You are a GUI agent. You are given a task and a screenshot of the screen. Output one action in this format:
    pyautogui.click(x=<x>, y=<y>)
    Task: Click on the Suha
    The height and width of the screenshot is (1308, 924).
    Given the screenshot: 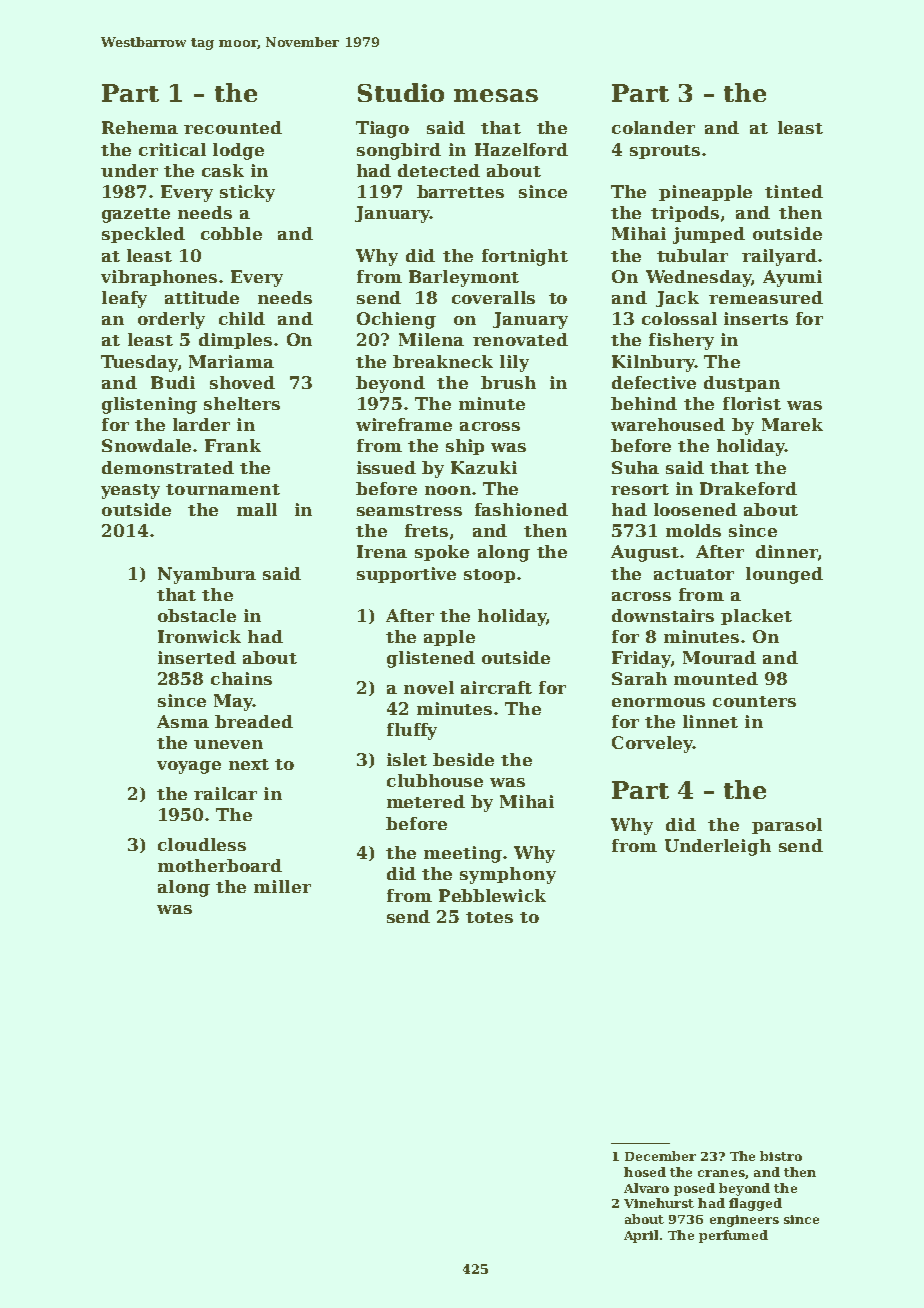 What is the action you would take?
    pyautogui.click(x=635, y=467)
